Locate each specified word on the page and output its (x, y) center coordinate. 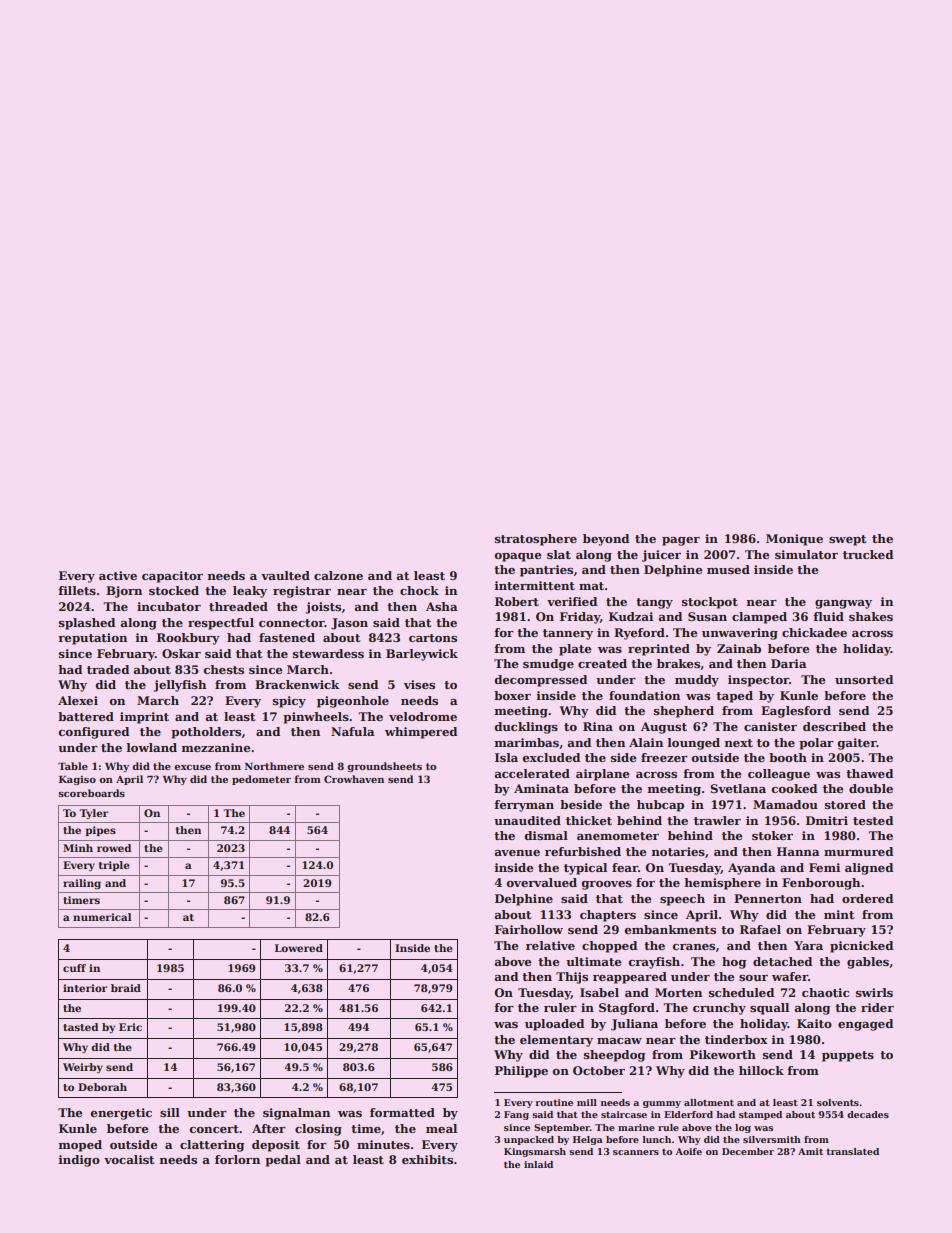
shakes (871, 616)
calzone (338, 575)
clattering (212, 1146)
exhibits (427, 1159)
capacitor (172, 577)
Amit (810, 1151)
